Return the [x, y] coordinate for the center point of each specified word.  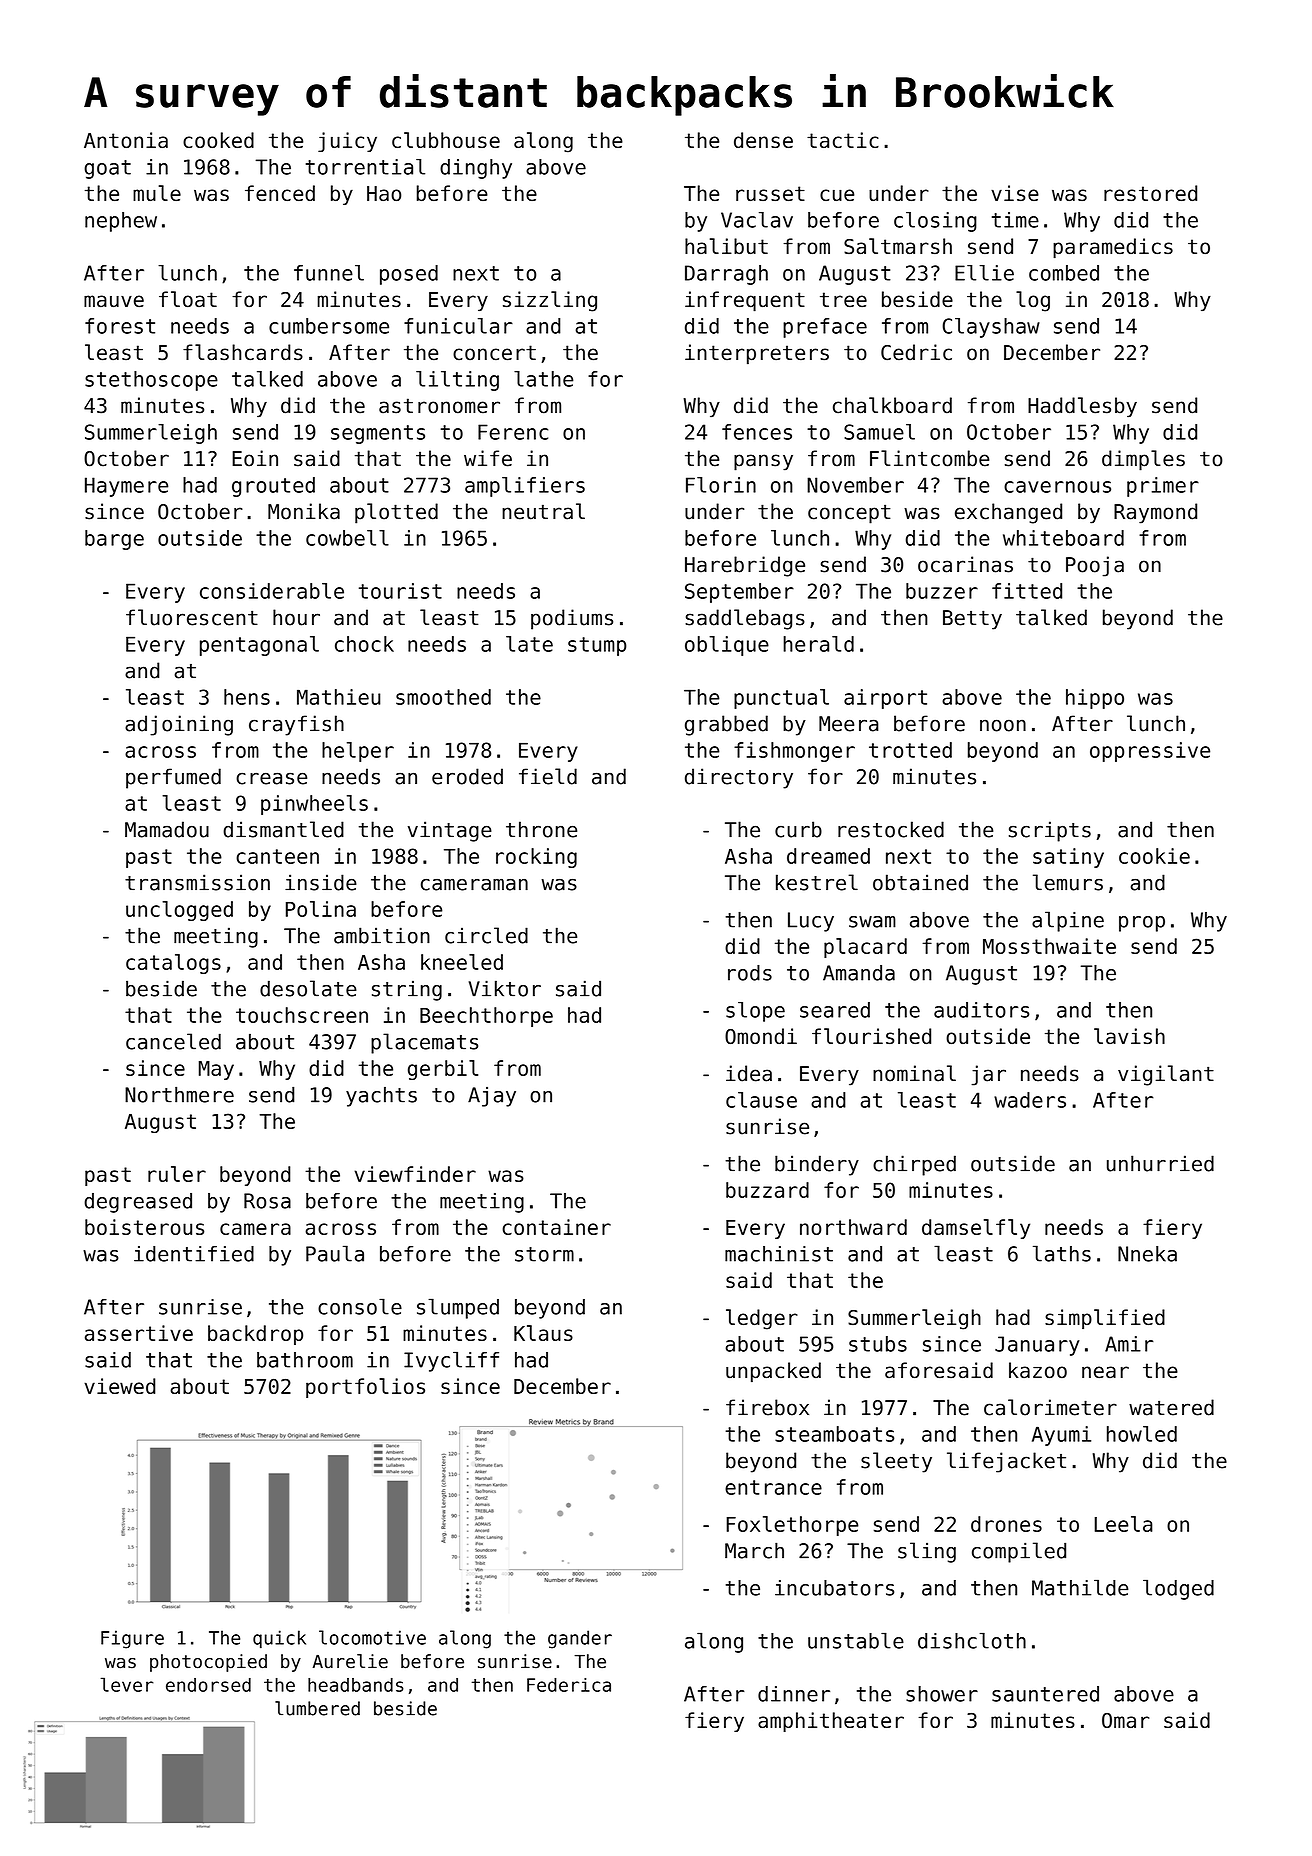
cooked [218, 140]
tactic [843, 140]
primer [1163, 487]
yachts [381, 1097]
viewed [119, 1386]
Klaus [543, 1333]
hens [247, 697]
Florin [721, 485]
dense [763, 140]
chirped [914, 1165]
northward [853, 1227]
